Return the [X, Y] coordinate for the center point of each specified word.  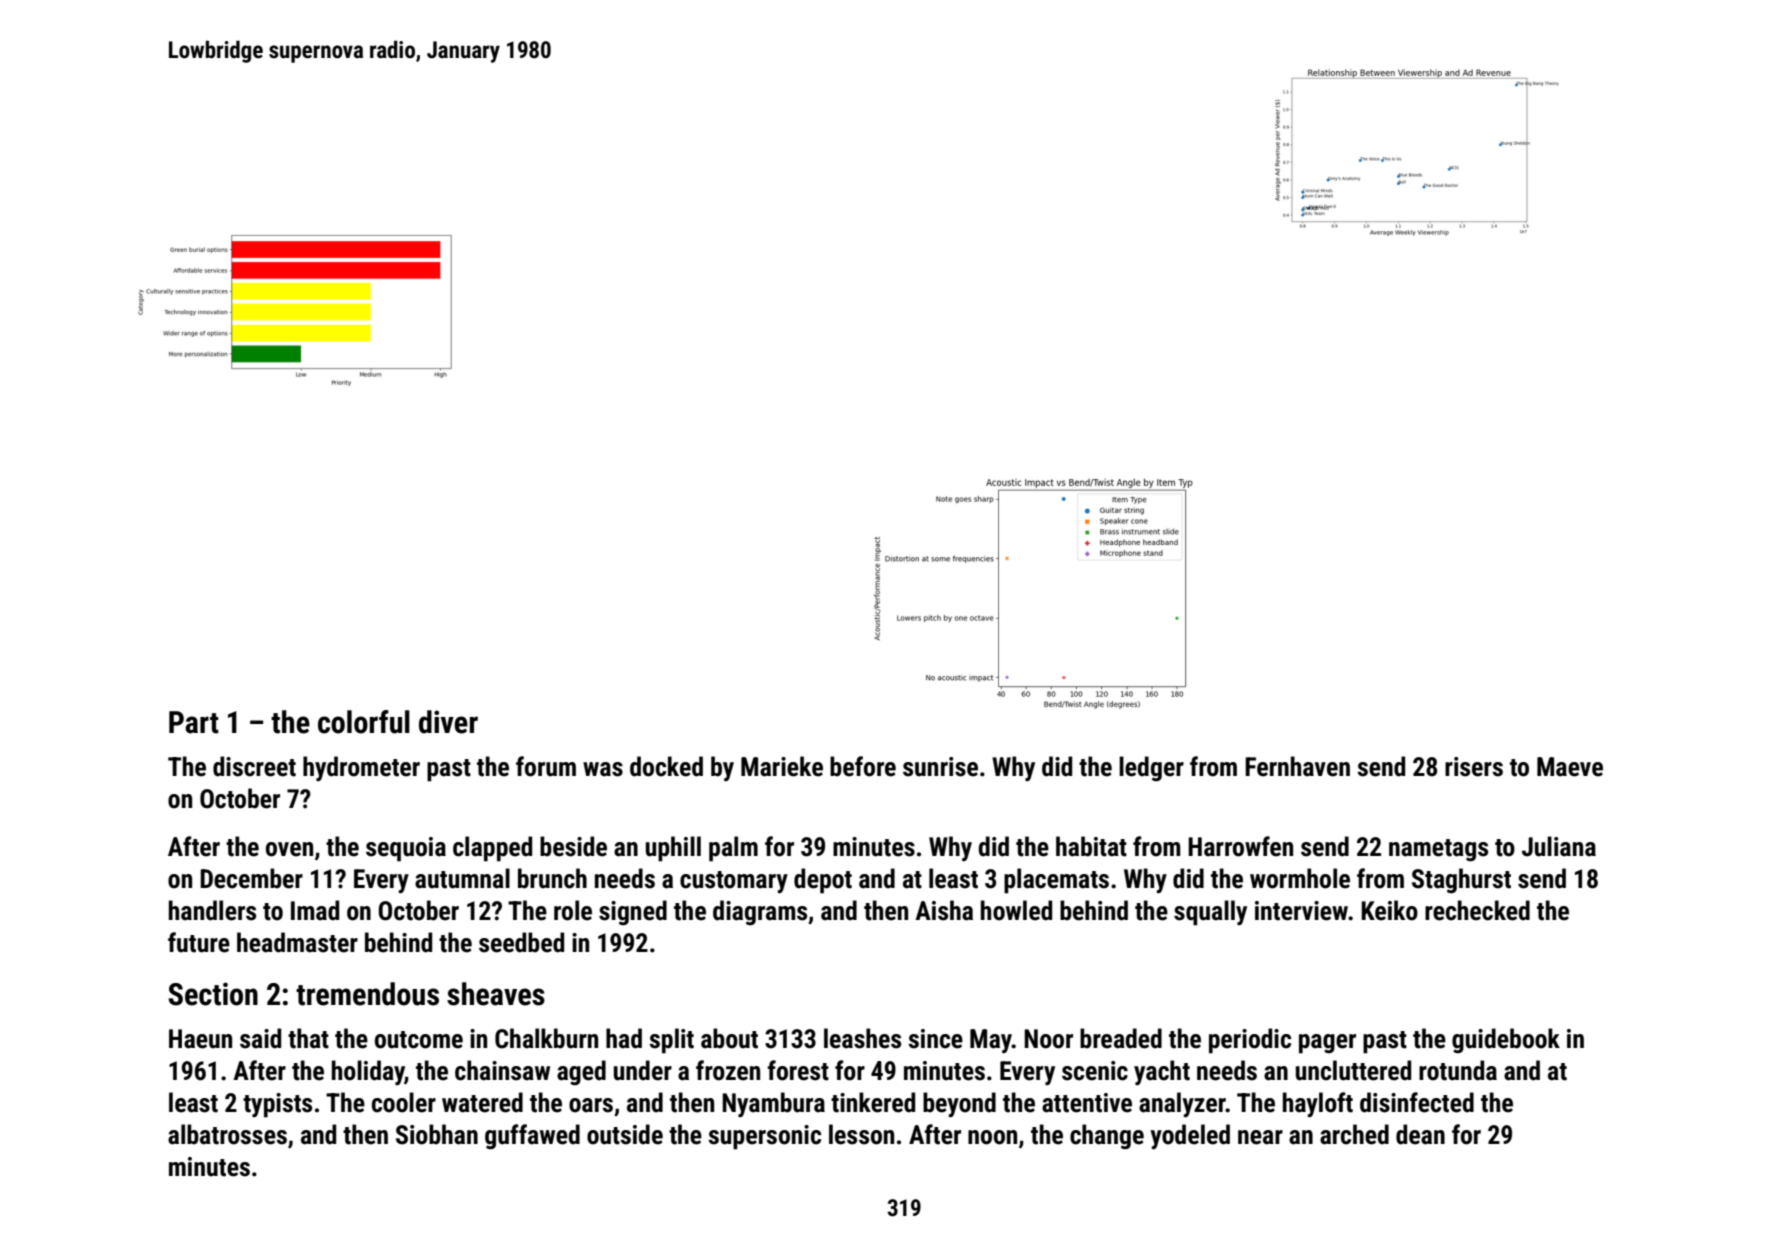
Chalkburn [546, 1038]
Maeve [1570, 767]
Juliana [1559, 846]
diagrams [760, 913]
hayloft [1318, 1104]
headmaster [297, 942]
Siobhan [437, 1134]
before [863, 766]
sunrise [940, 767]
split [671, 1041]
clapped [492, 849]
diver [448, 722]
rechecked [1477, 910]
